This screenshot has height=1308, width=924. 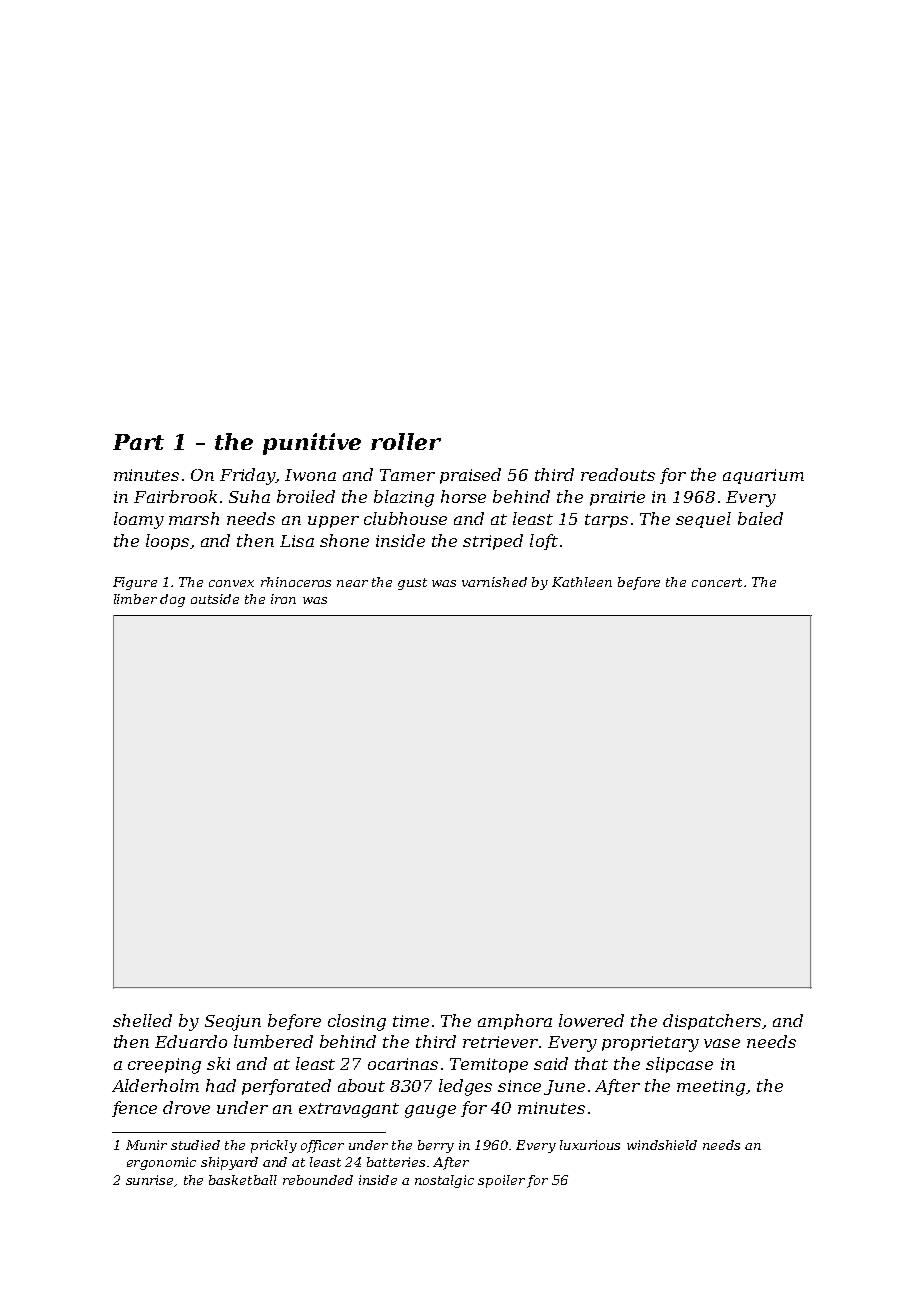 I want to click on outside, so click(x=215, y=599).
